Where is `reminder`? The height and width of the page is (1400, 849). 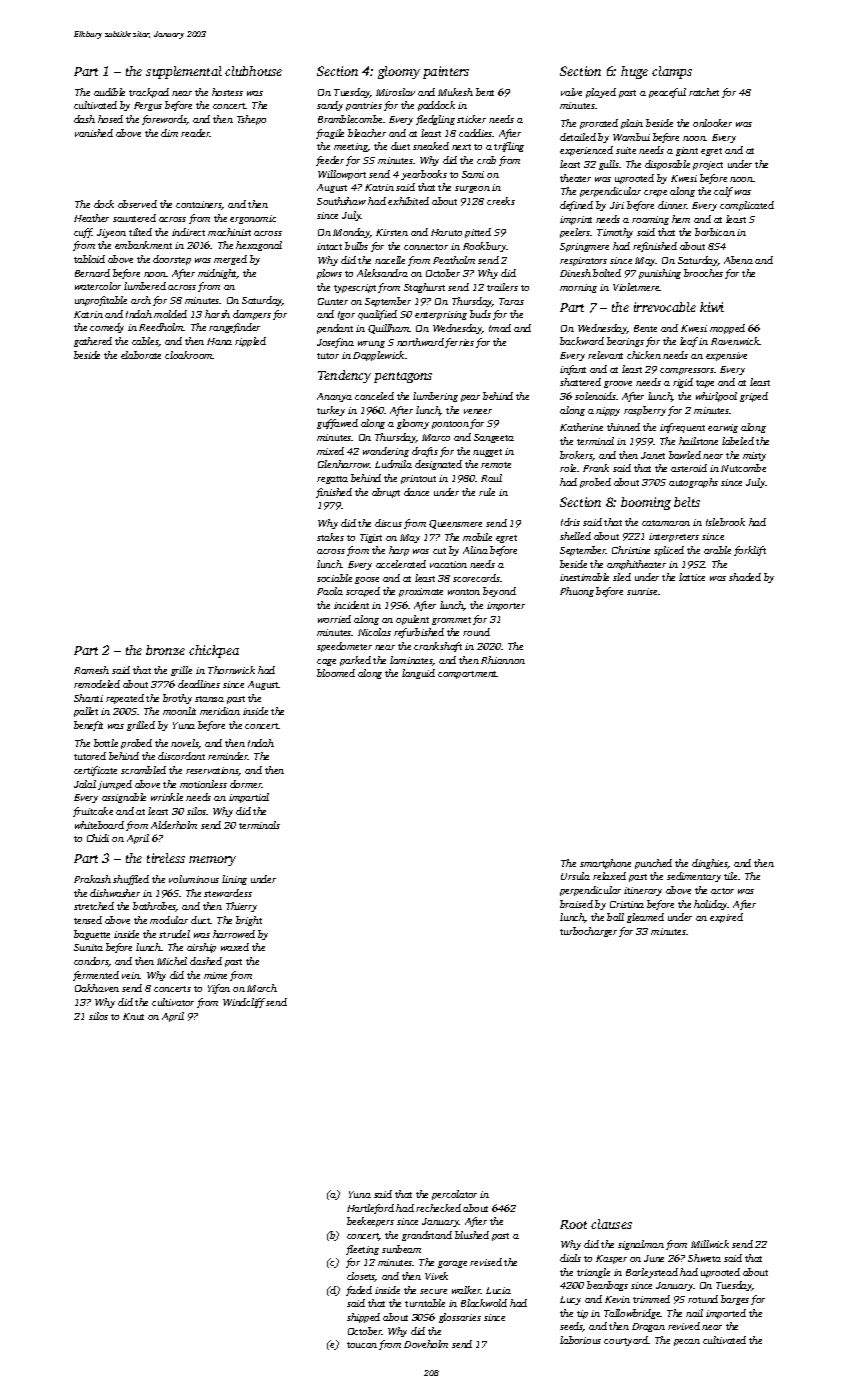
reminder is located at coordinates (228, 756).
